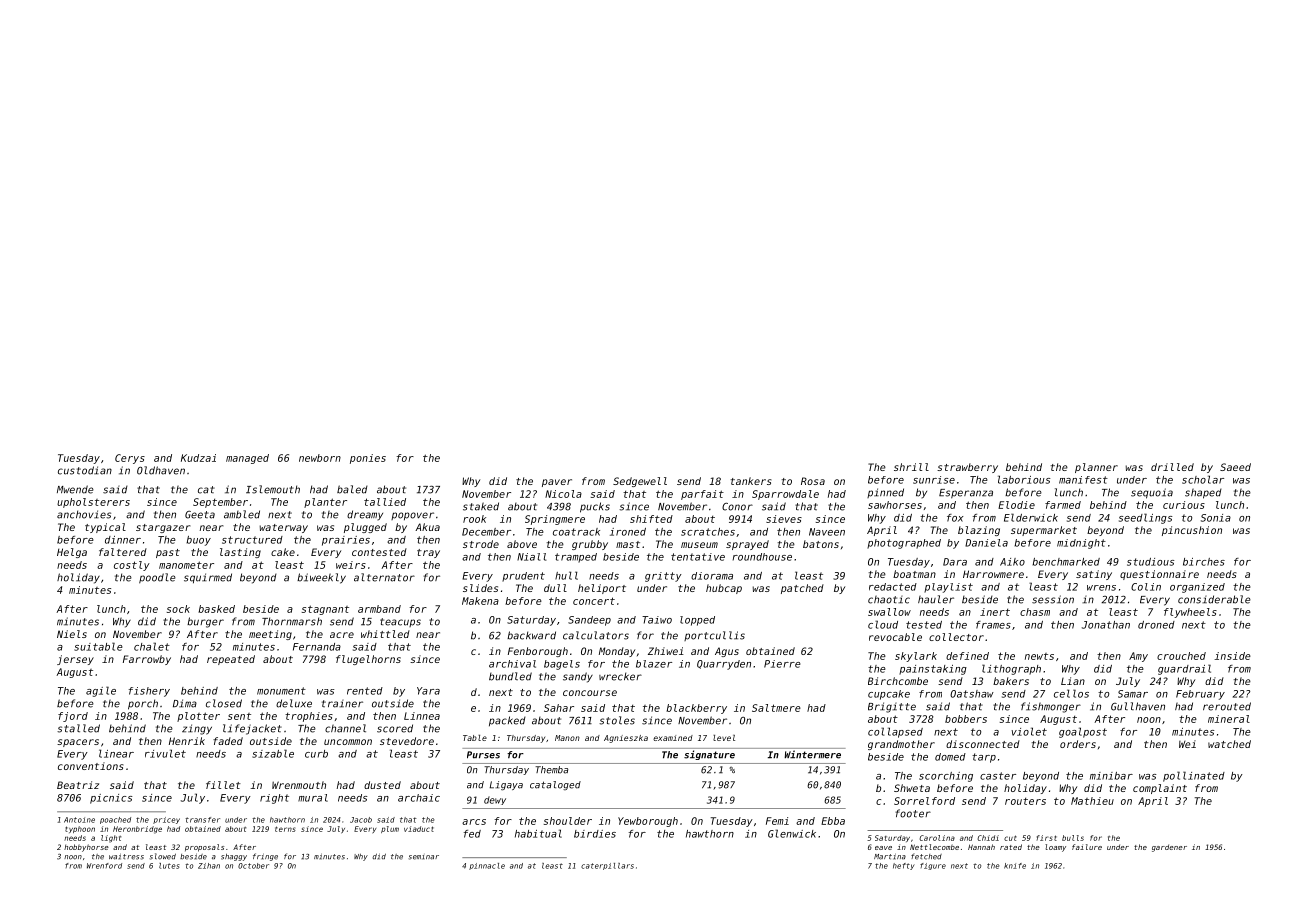 The width and height of the image is (1308, 924). I want to click on knife, so click(1015, 866).
